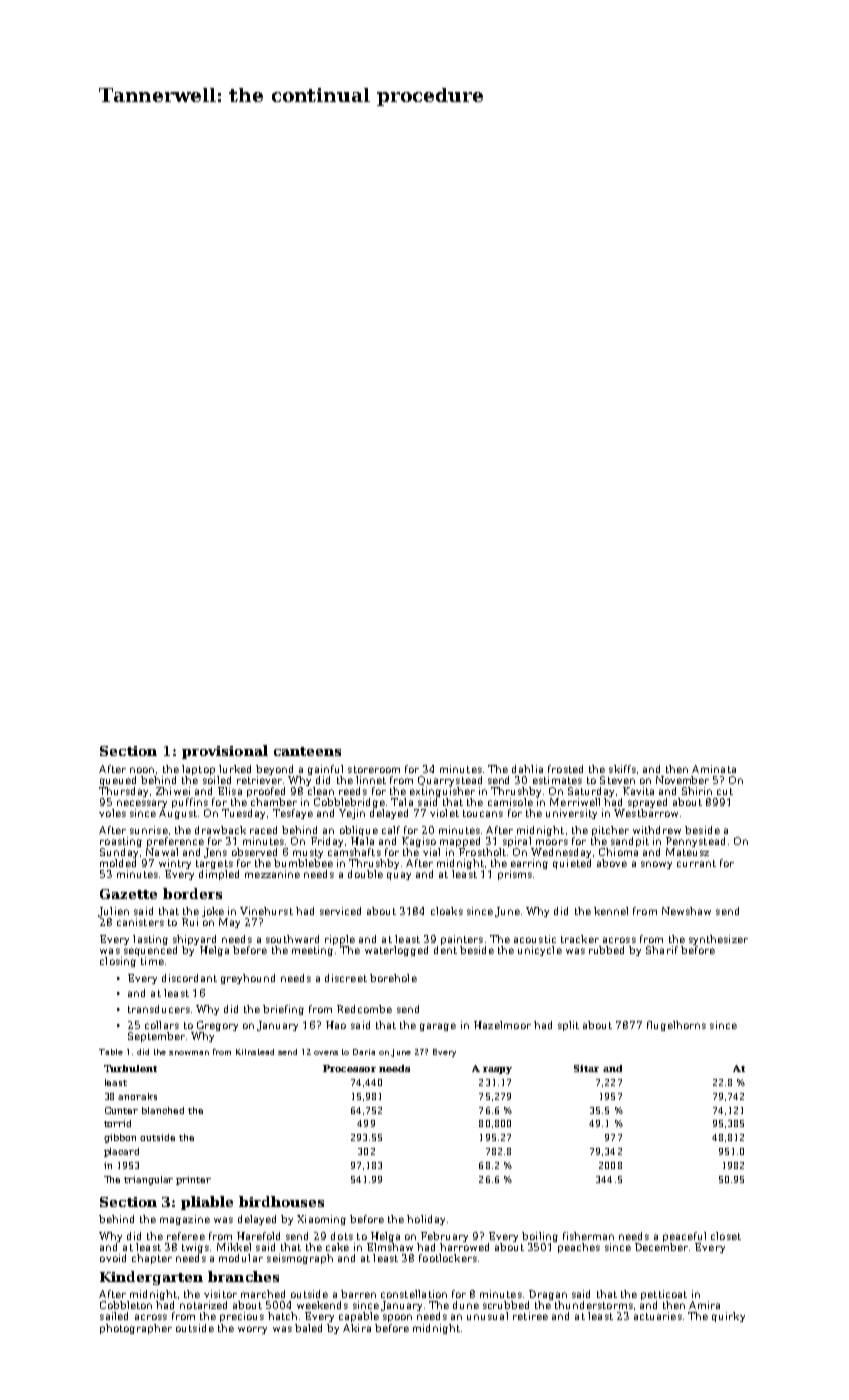  I want to click on dune, so click(466, 1305).
